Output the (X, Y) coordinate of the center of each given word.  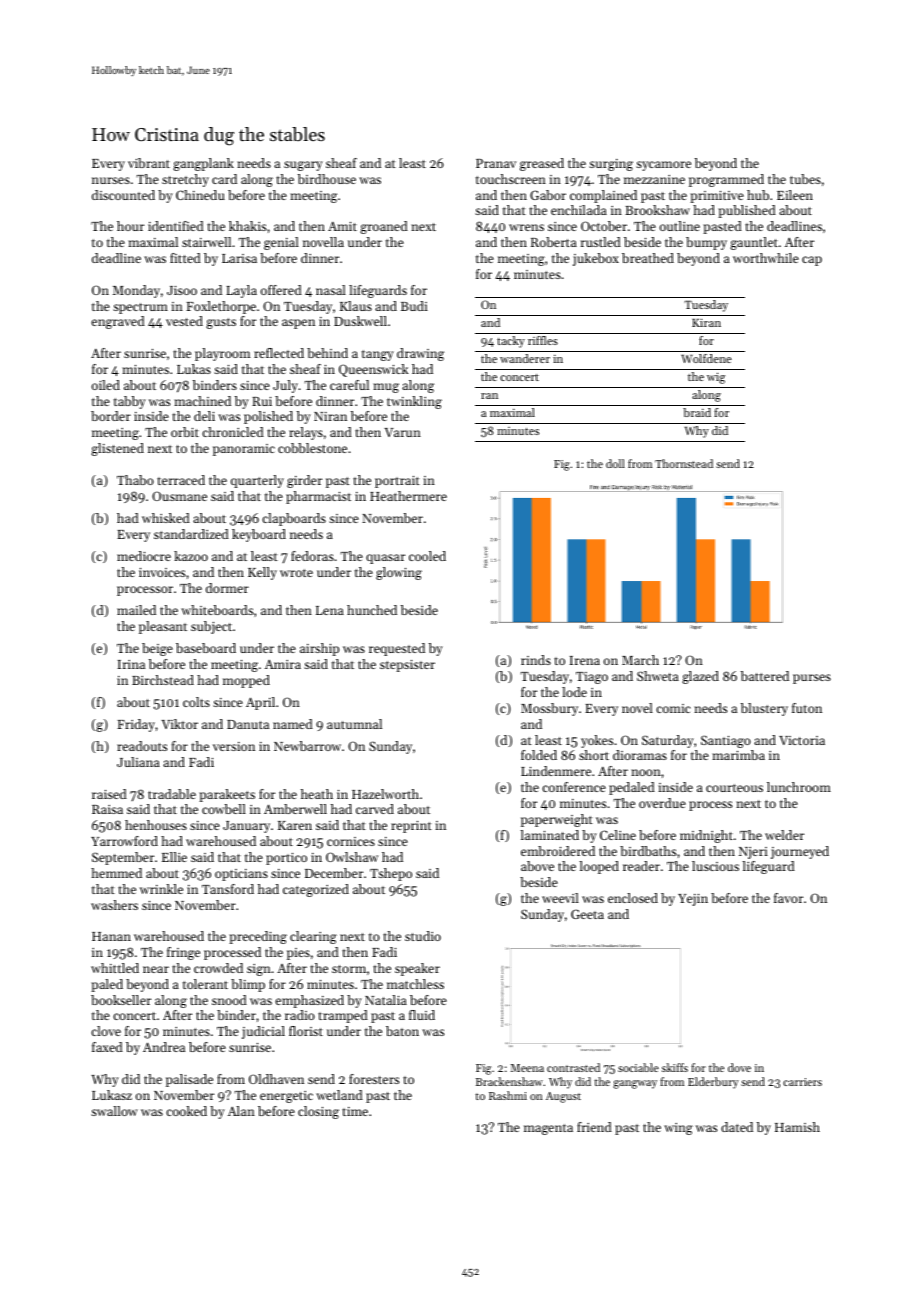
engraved (118, 322)
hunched (372, 610)
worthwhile (766, 258)
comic (673, 708)
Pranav (496, 163)
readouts (142, 746)
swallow (114, 1111)
